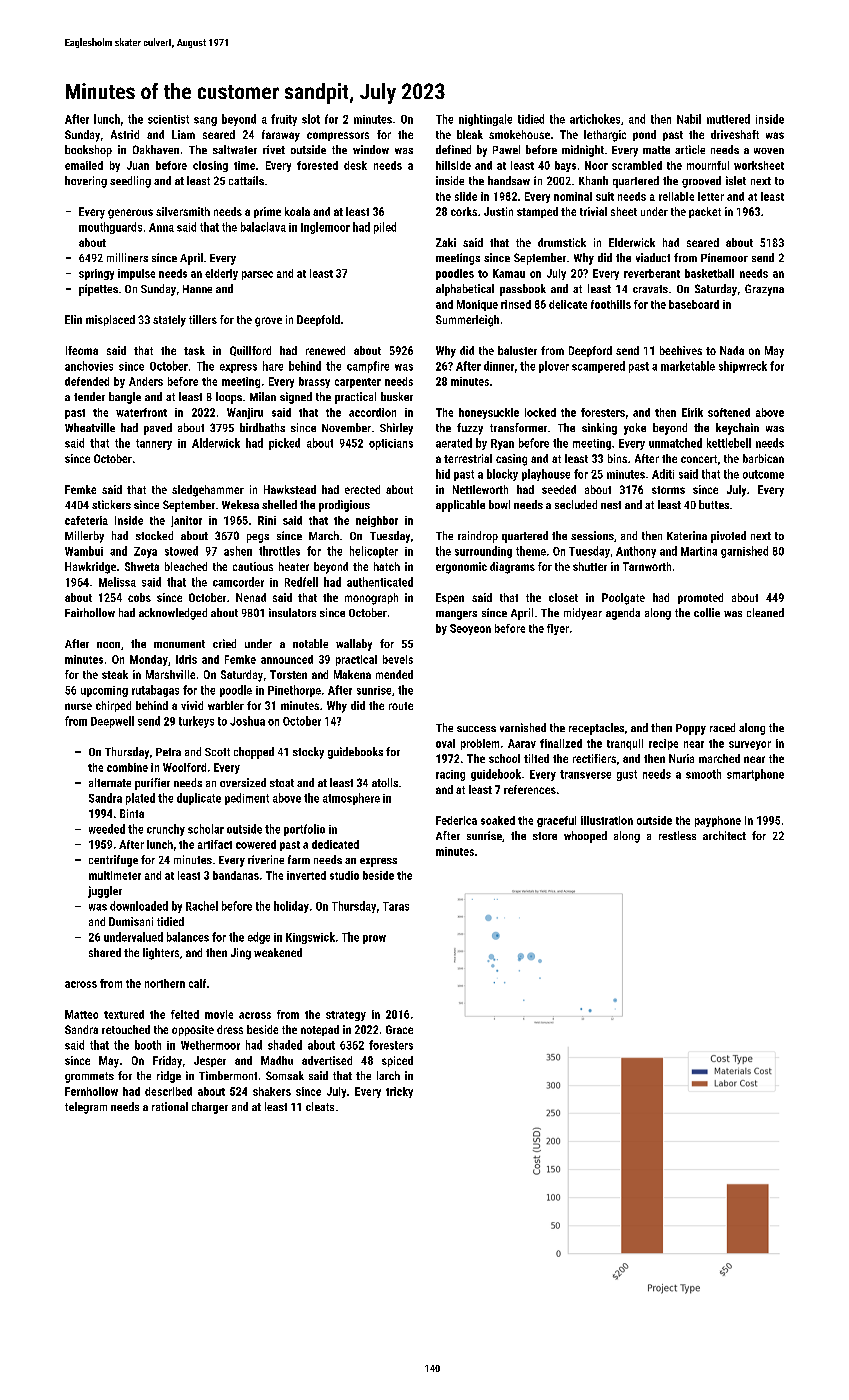 The width and height of the screenshot is (849, 1400). What do you see at coordinates (456, 820) in the screenshot?
I see `Federica` at bounding box center [456, 820].
